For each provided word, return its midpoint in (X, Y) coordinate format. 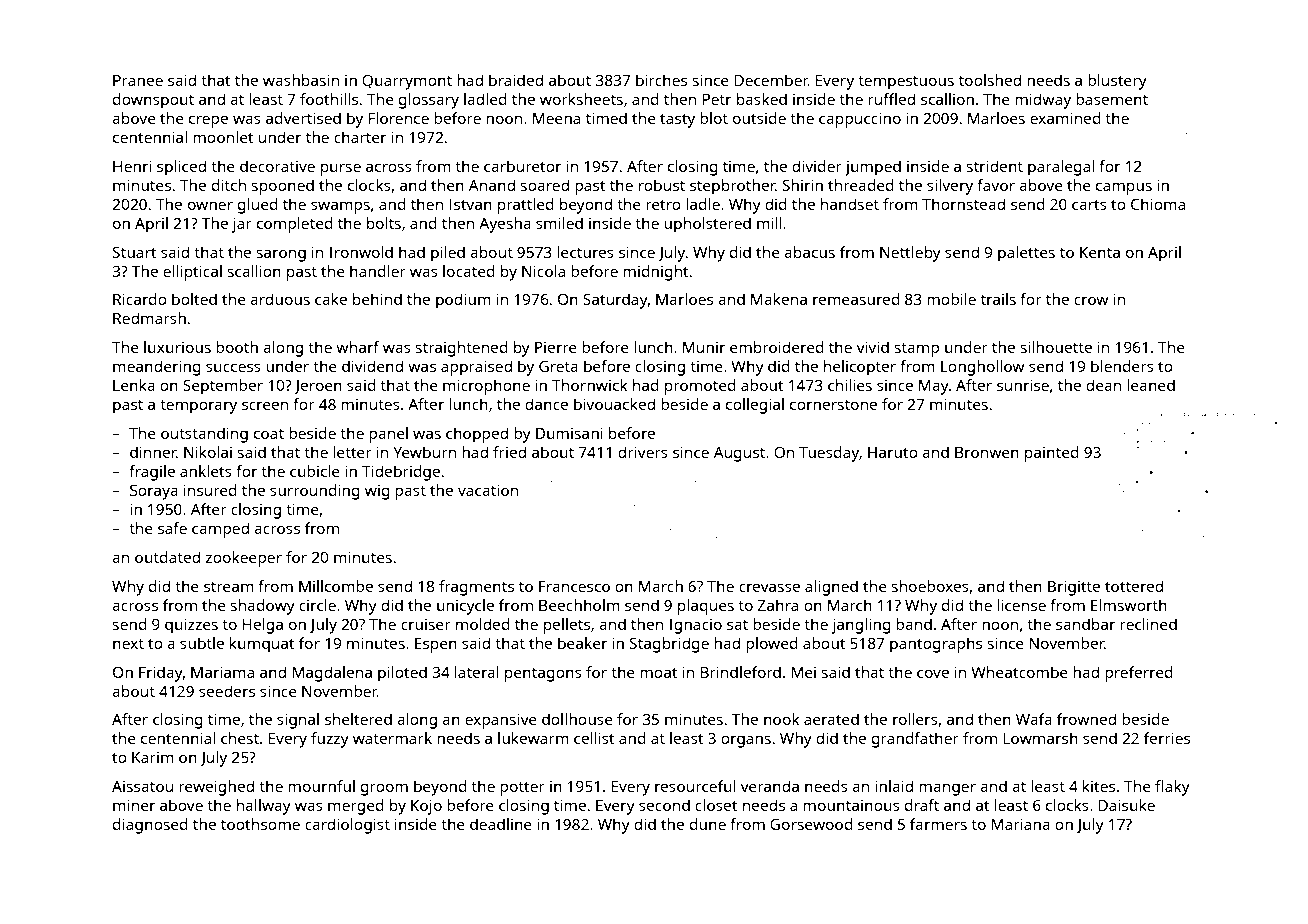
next (128, 644)
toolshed (990, 80)
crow (1091, 300)
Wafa (1034, 719)
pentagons (543, 675)
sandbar (1085, 624)
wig (377, 492)
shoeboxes (930, 586)
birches (661, 80)
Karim (153, 757)
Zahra (778, 605)
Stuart (135, 252)
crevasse (769, 587)
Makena (779, 299)
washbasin (301, 80)
